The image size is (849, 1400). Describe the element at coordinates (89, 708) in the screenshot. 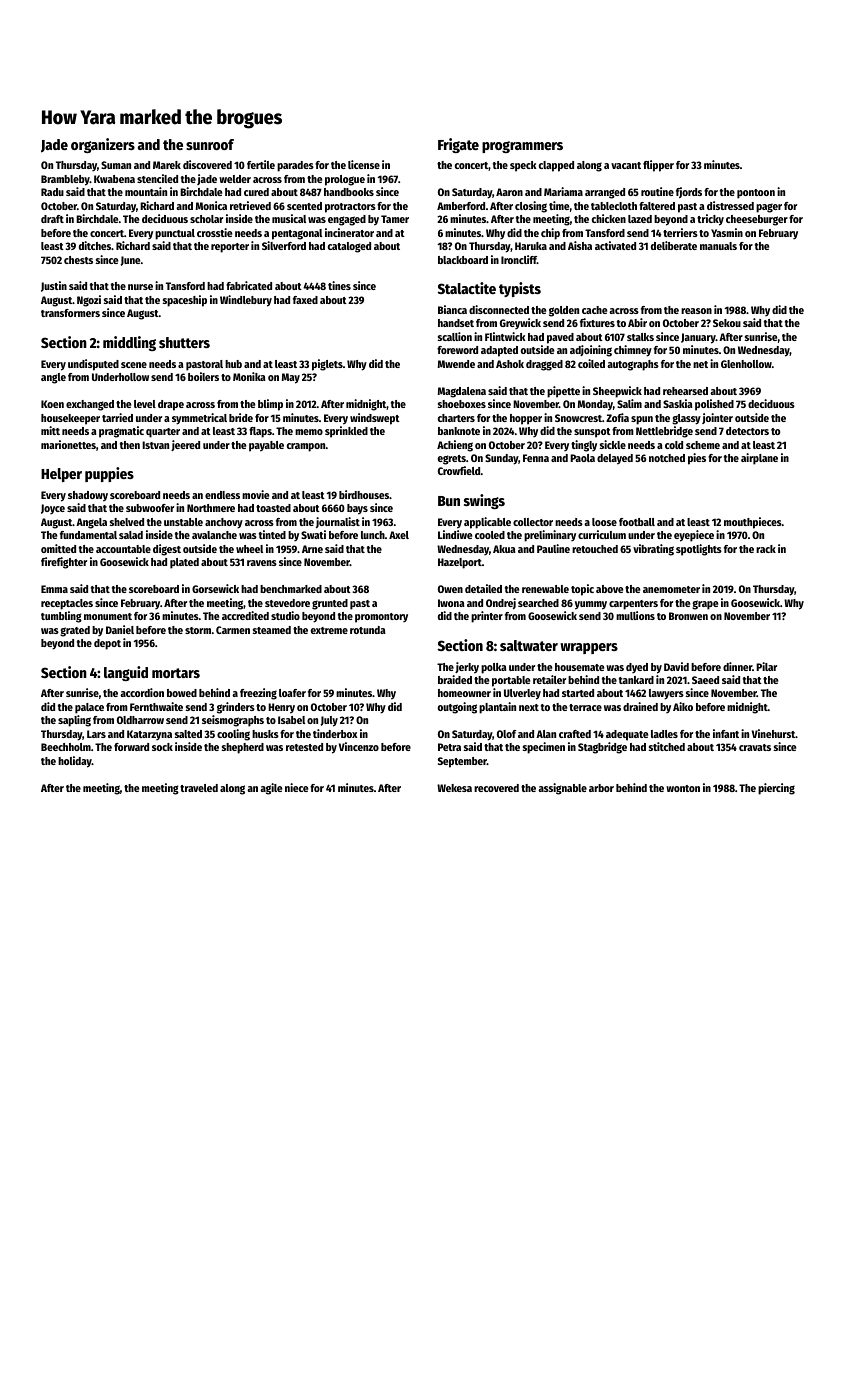

I see `palace` at that location.
